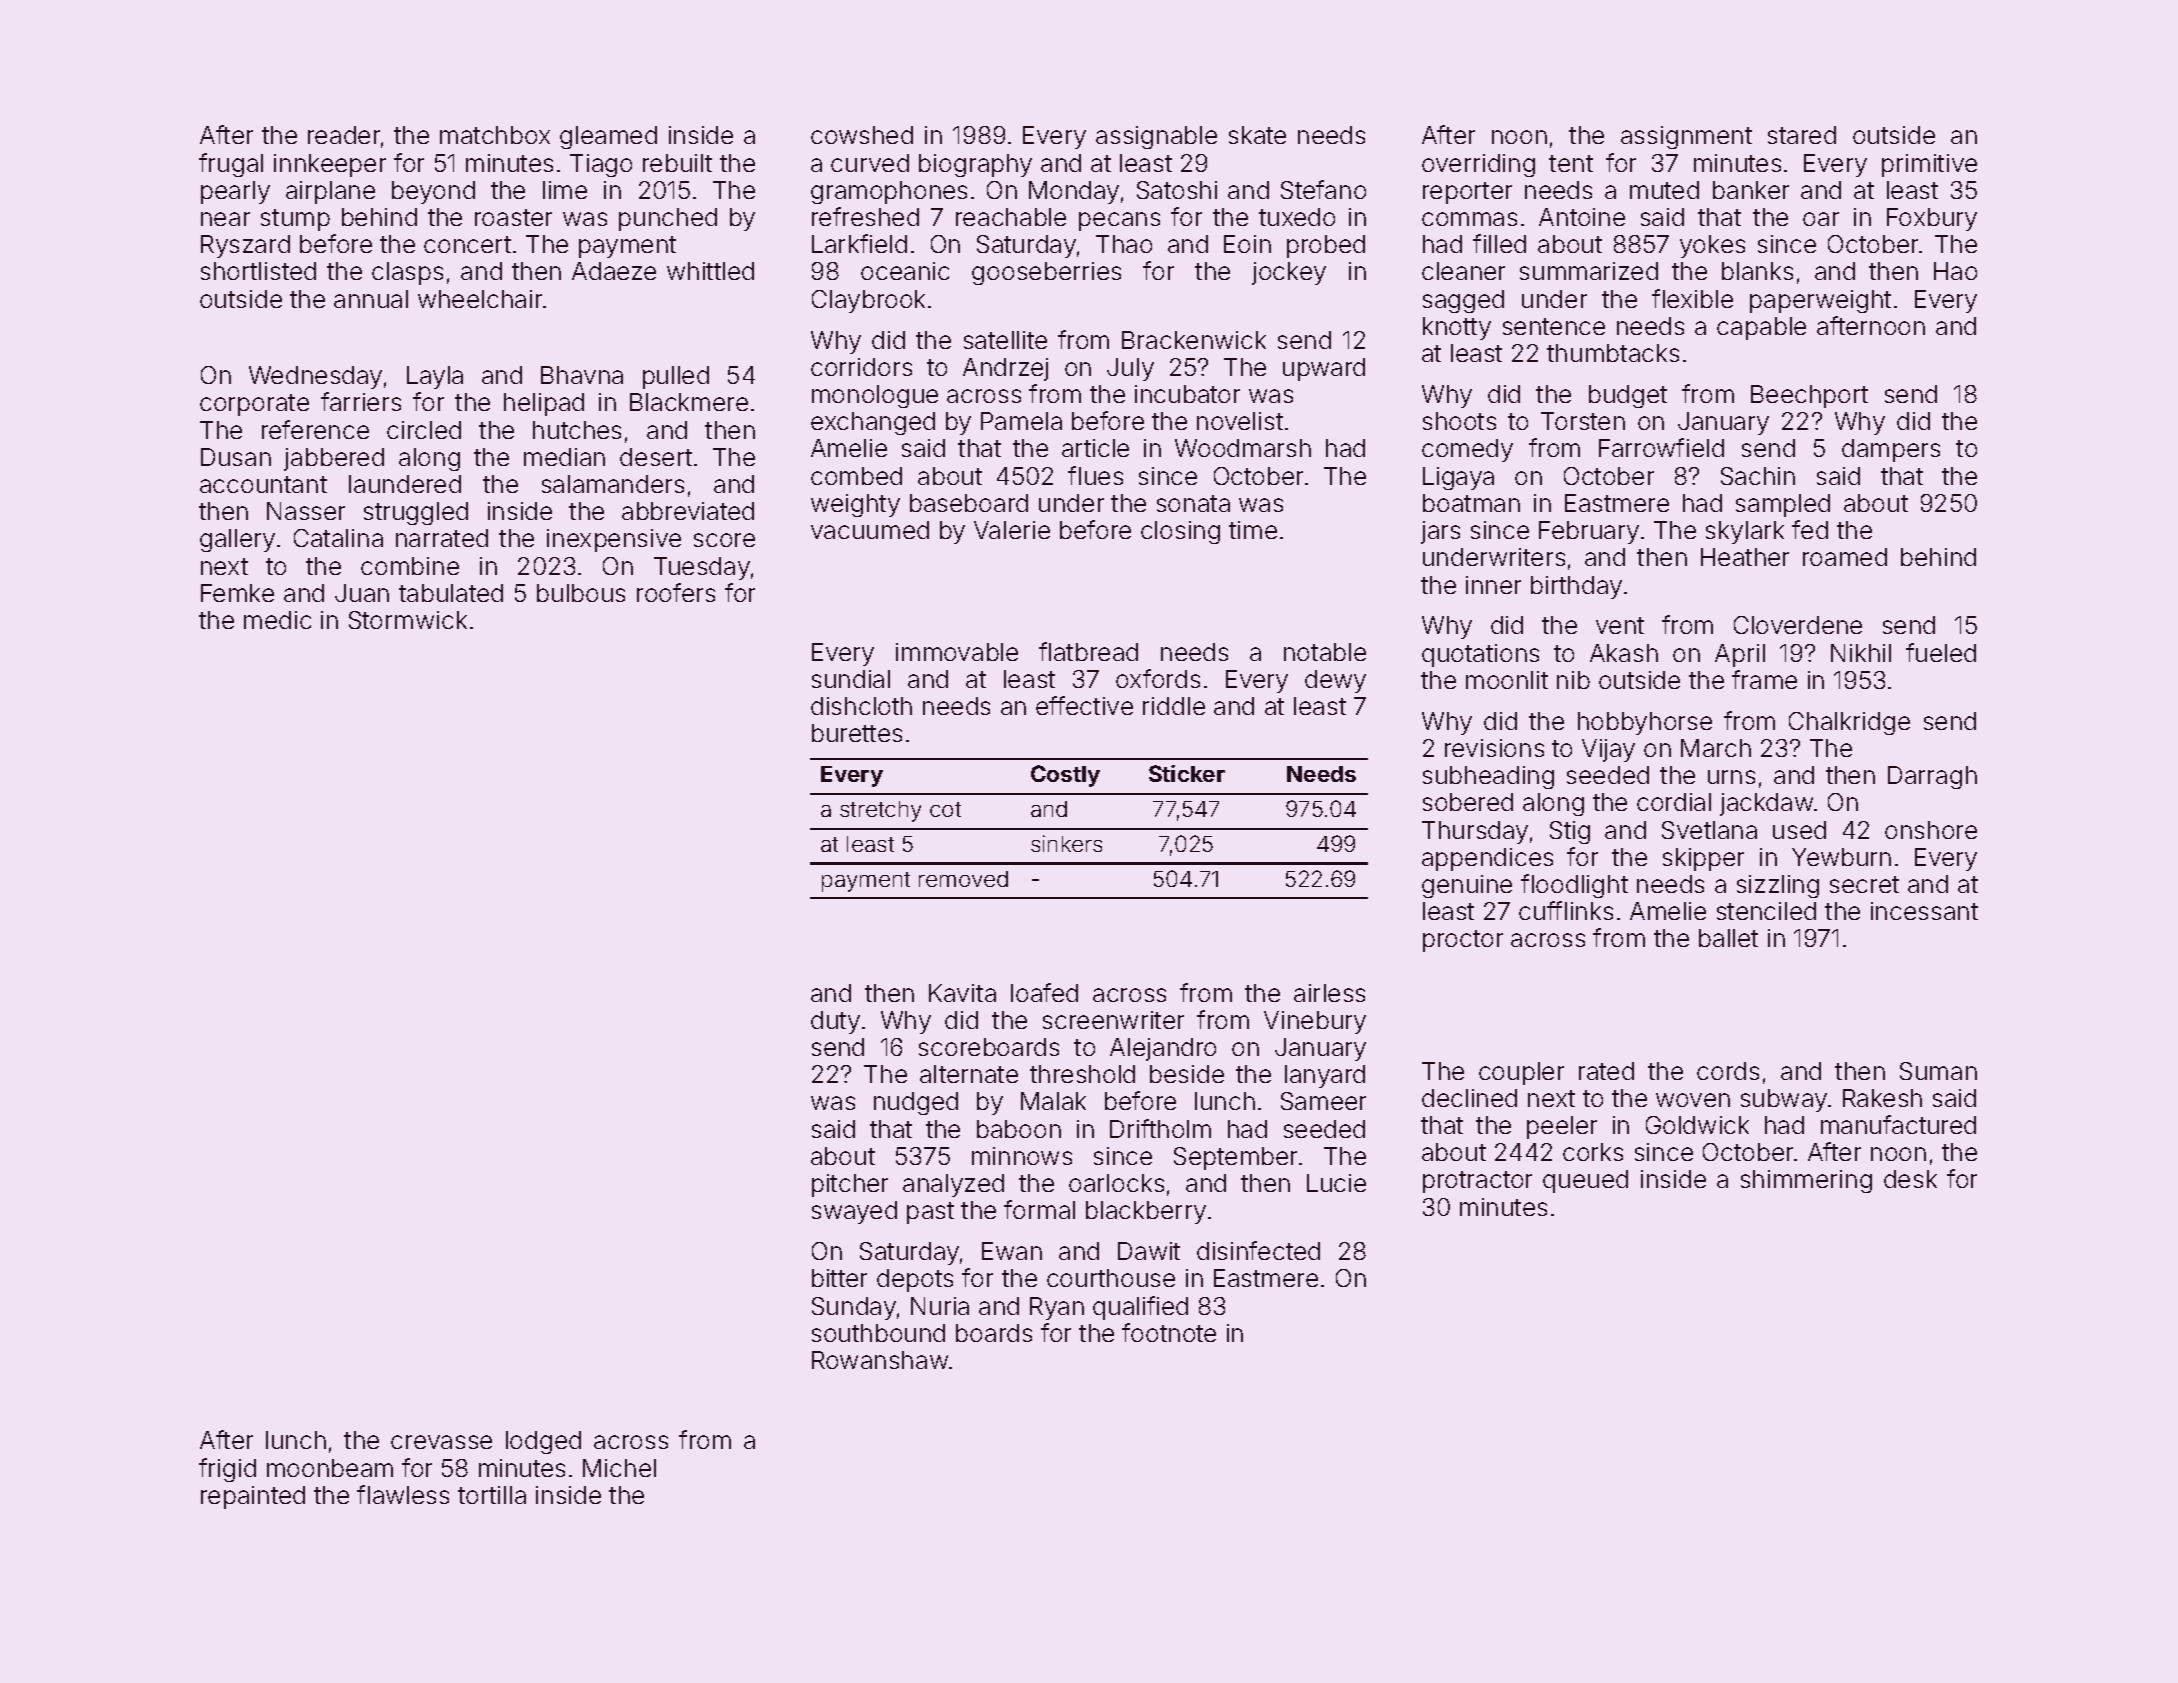 This screenshot has width=2178, height=1683. What do you see at coordinates (1169, 1332) in the screenshot?
I see `footnote` at bounding box center [1169, 1332].
